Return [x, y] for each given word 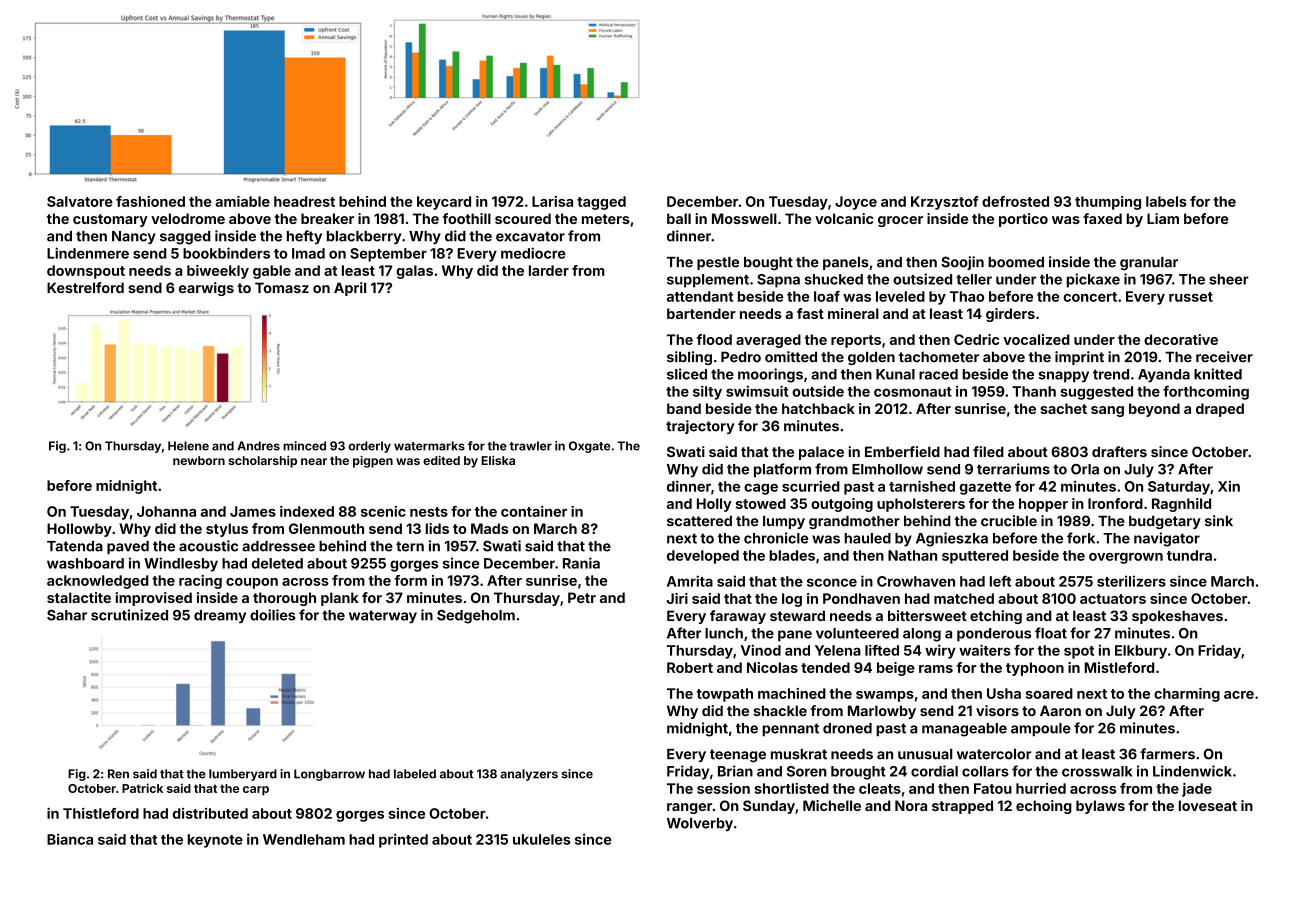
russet [1191, 297]
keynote [215, 841]
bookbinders [226, 253]
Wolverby [700, 824]
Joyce [856, 203]
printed [403, 840]
